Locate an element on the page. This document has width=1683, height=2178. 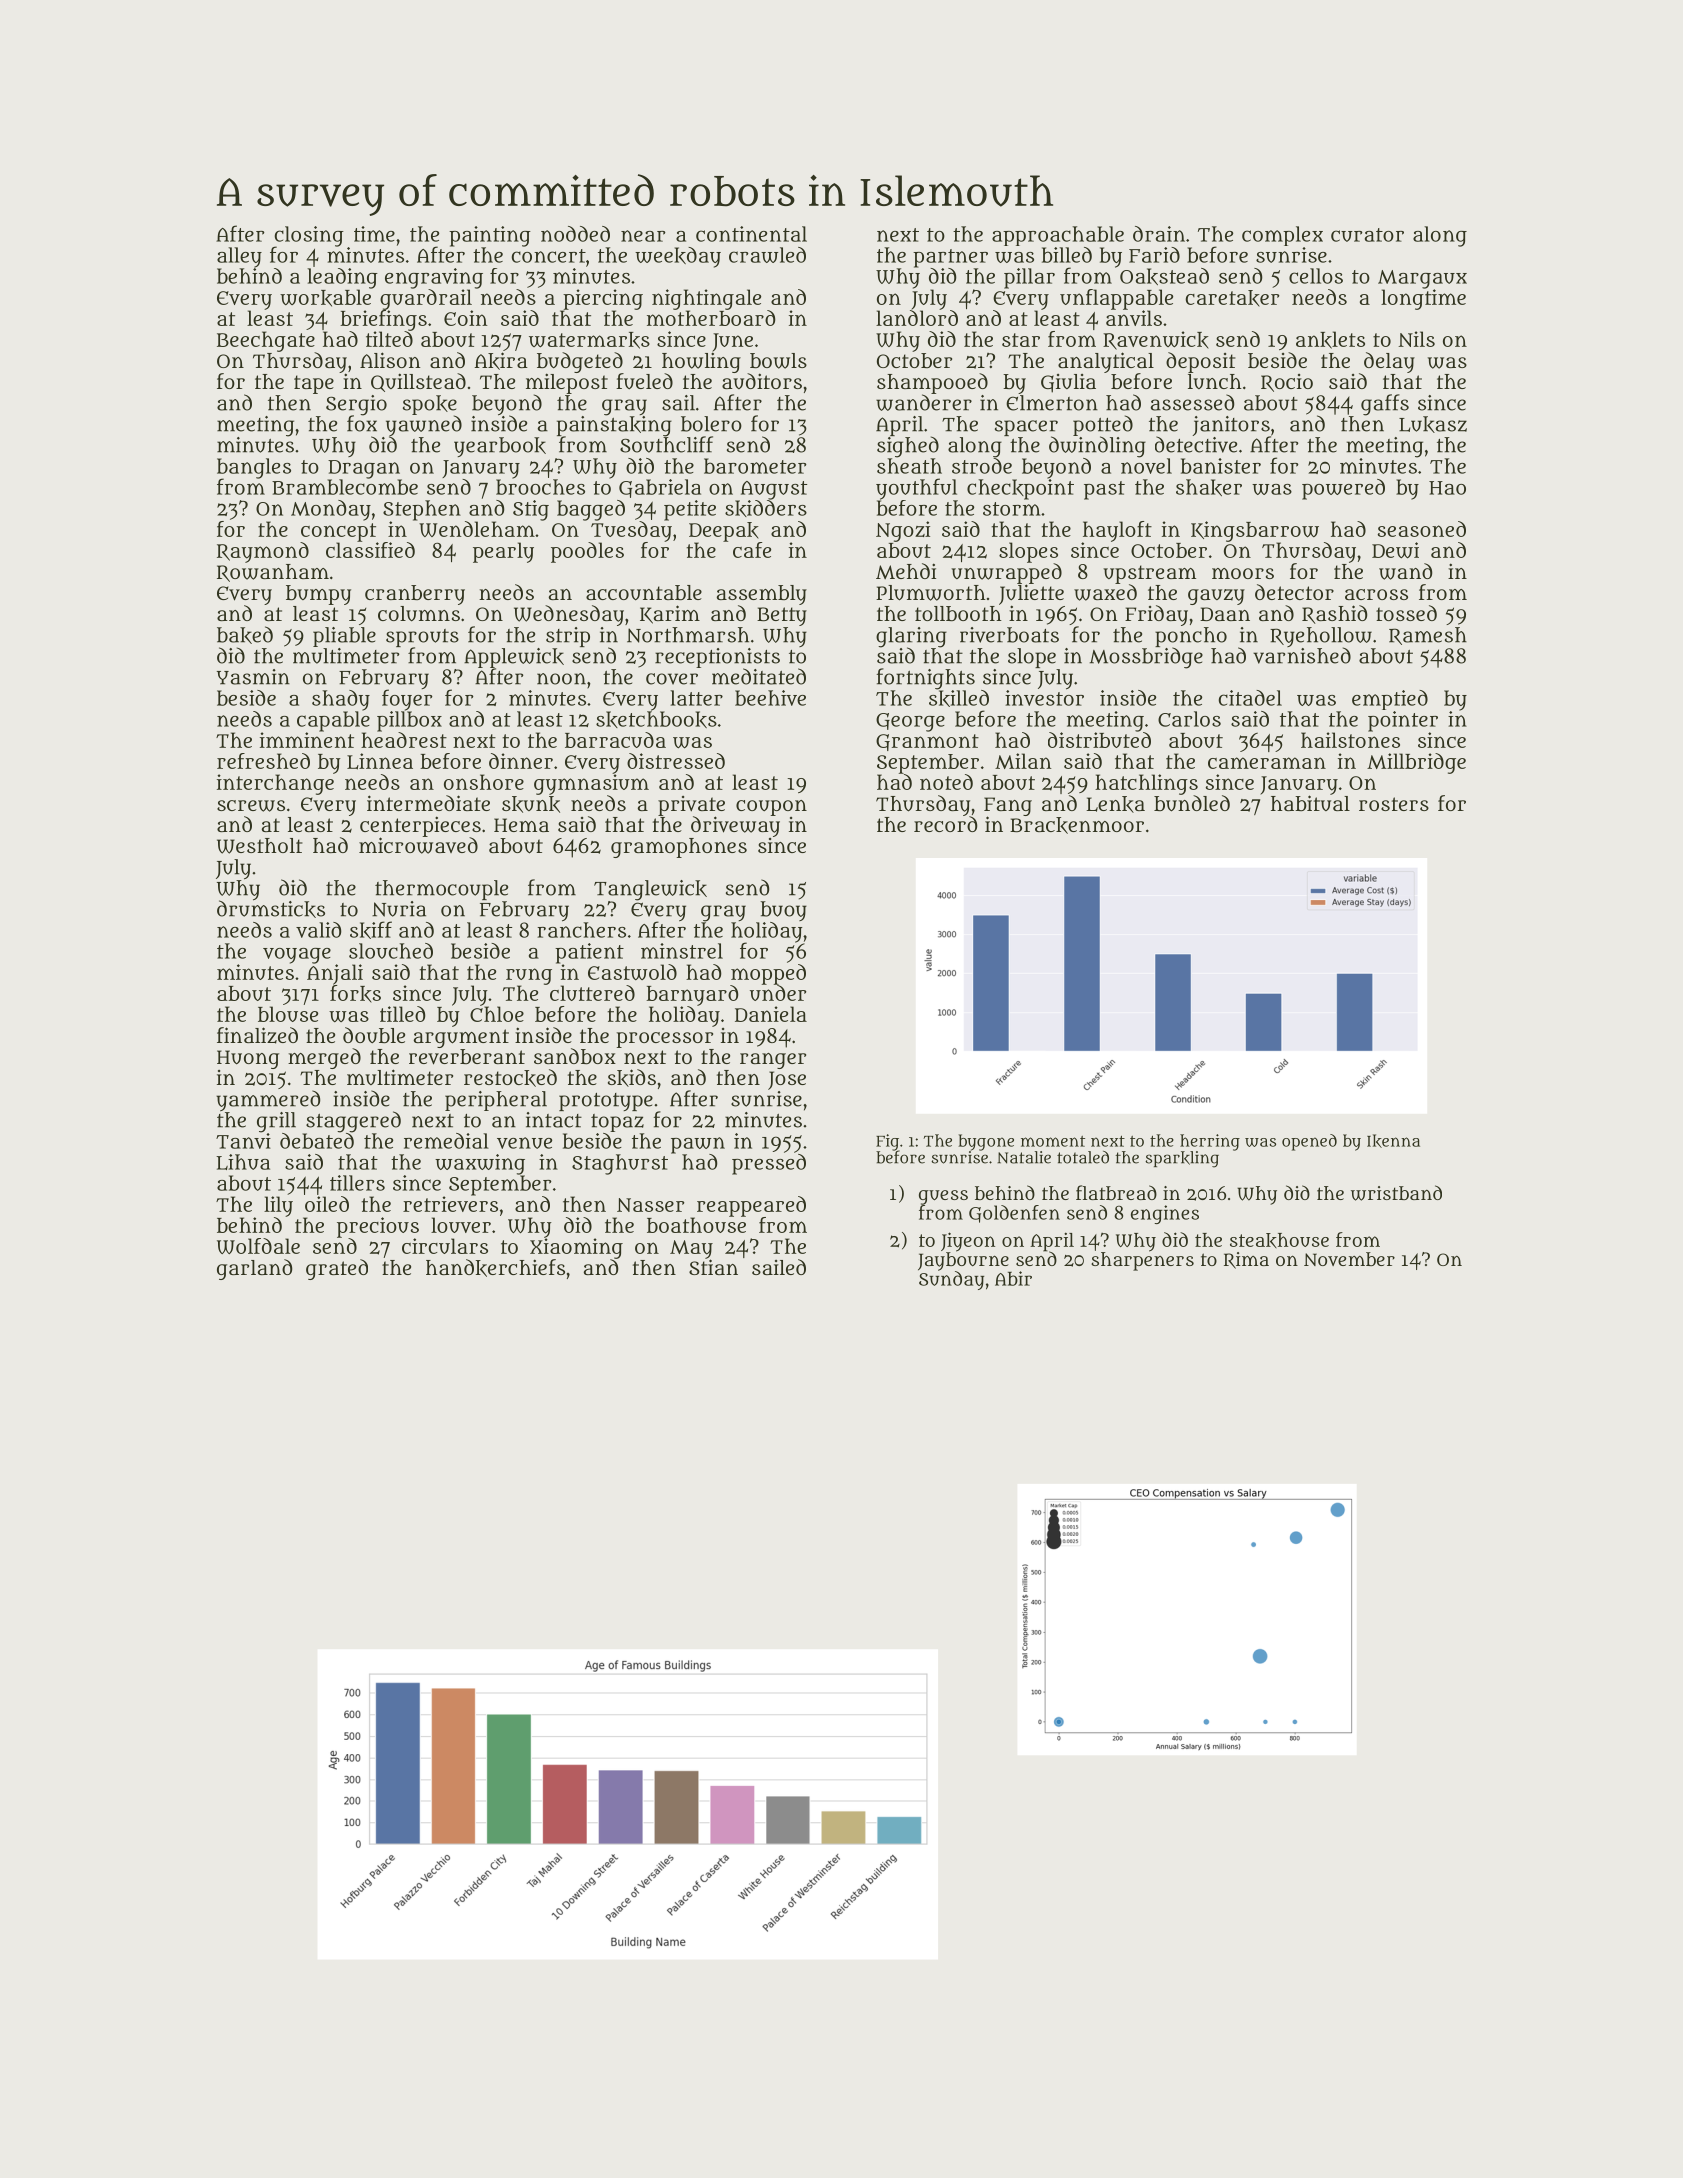
Wolfdale is located at coordinates (258, 1246).
